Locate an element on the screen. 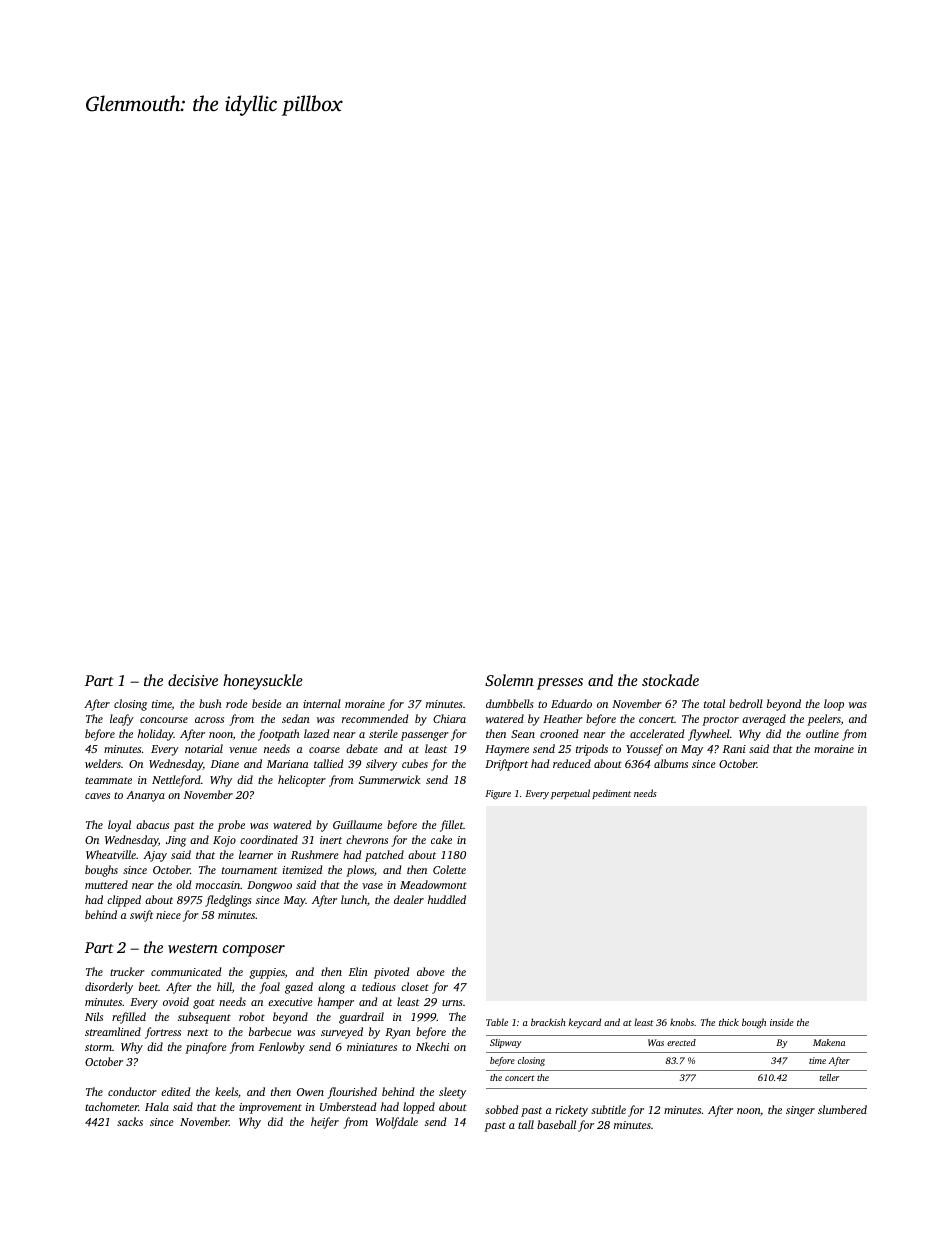 Image resolution: width=952 pixels, height=1233 pixels. singer is located at coordinates (800, 1111).
